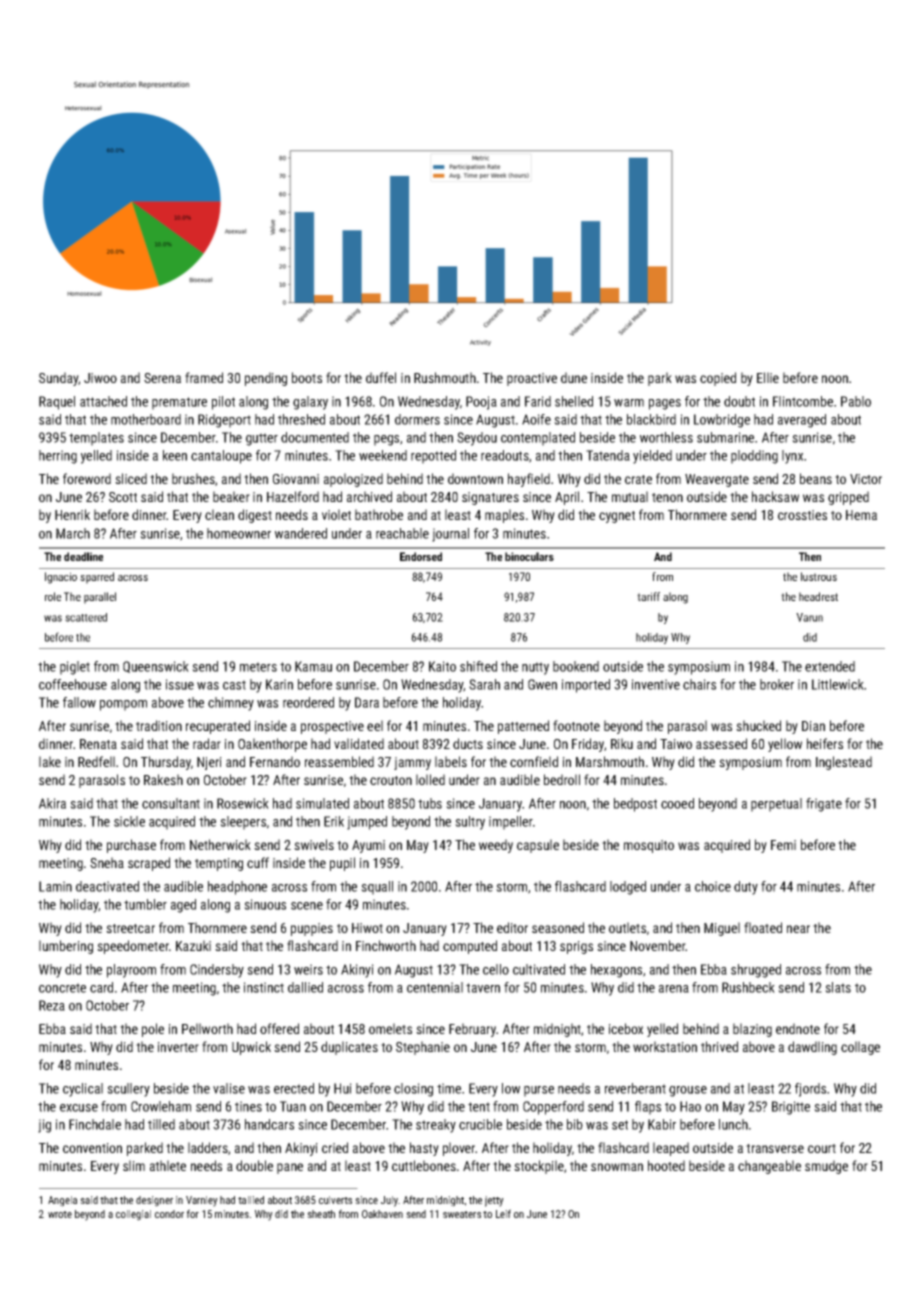 This page has width=924, height=1308. I want to click on condor, so click(169, 1214).
